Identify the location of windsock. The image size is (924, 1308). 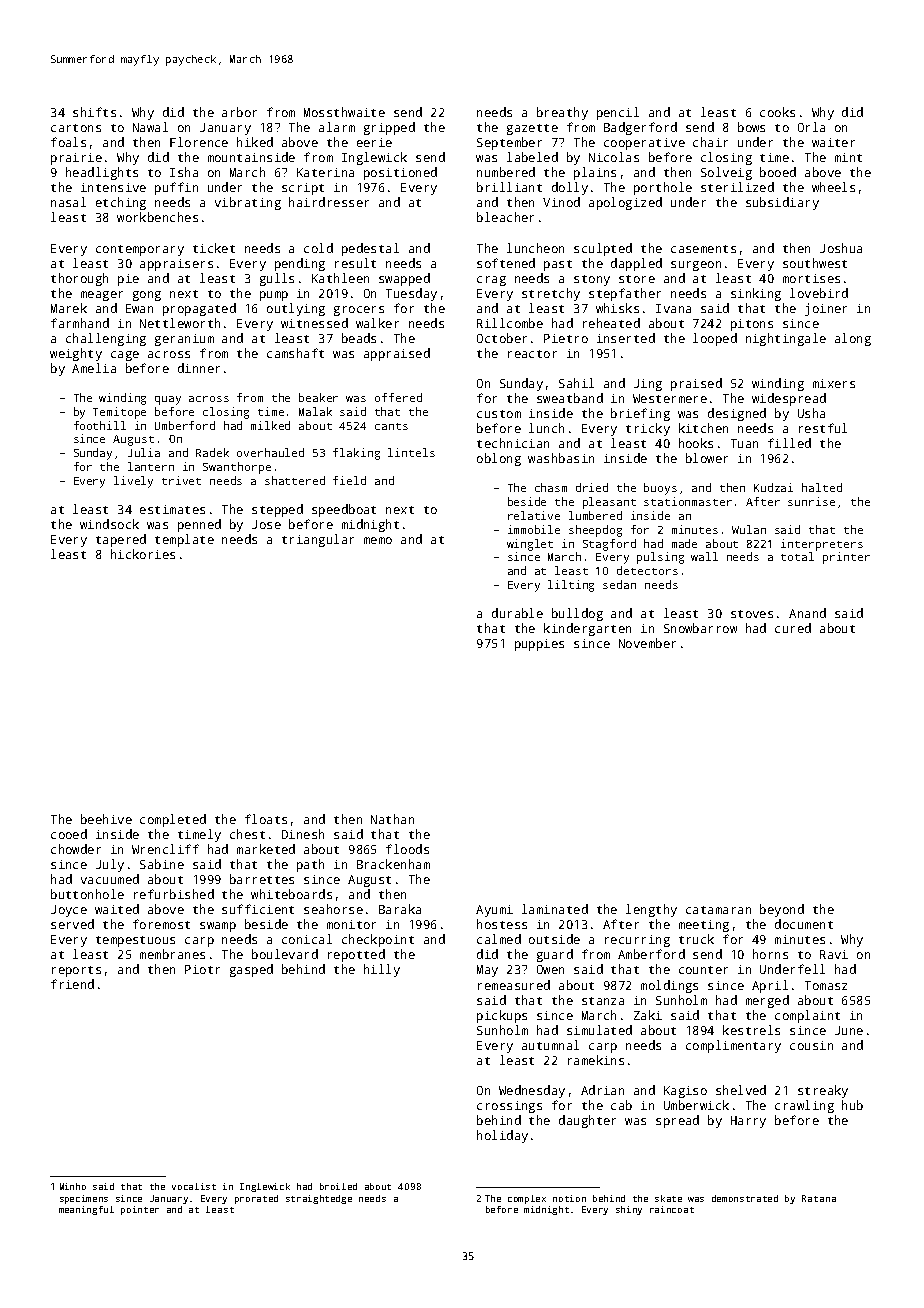
(109, 524).
